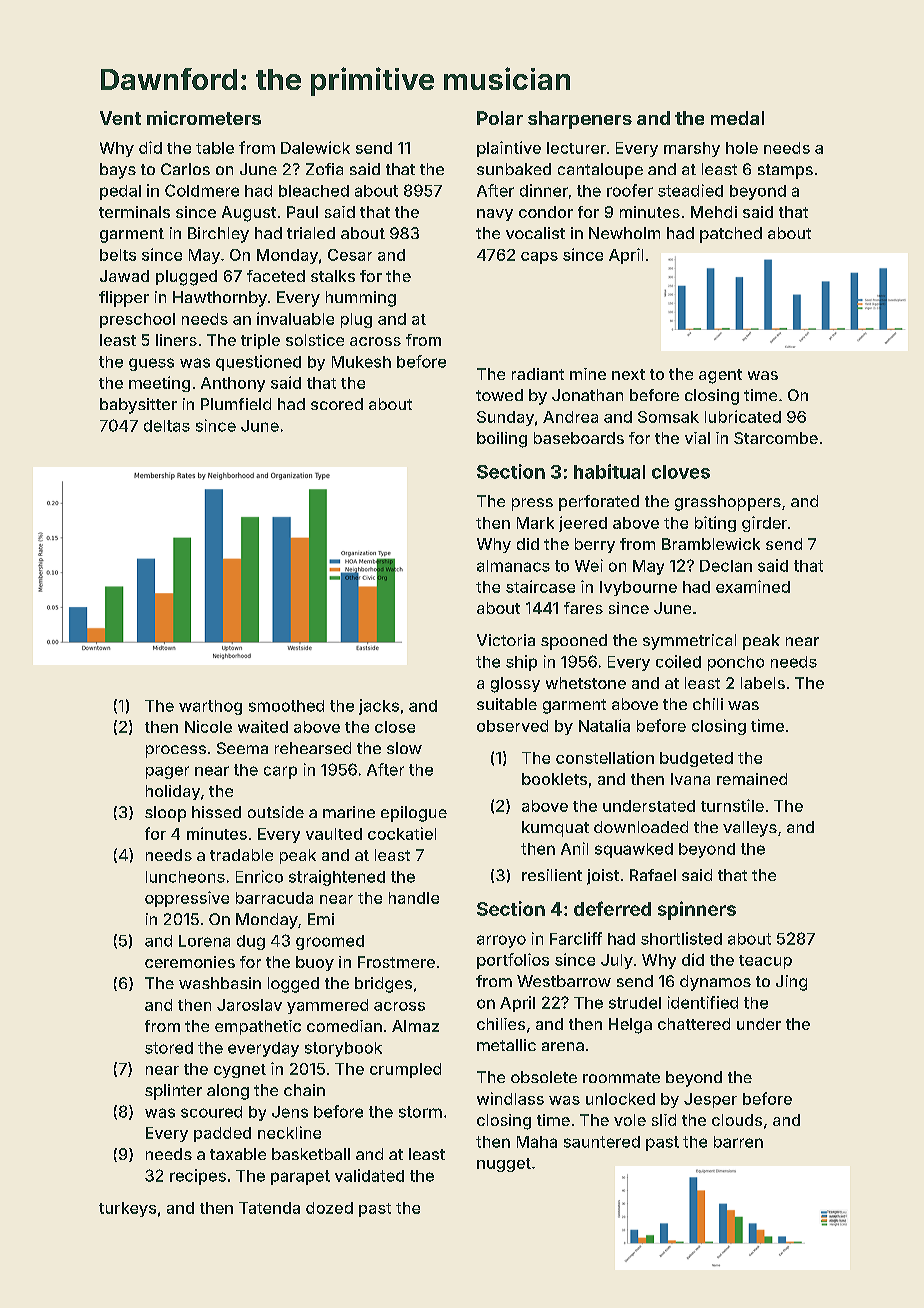 The width and height of the screenshot is (924, 1308). Describe the element at coordinates (165, 814) in the screenshot. I see `sloop` at that location.
